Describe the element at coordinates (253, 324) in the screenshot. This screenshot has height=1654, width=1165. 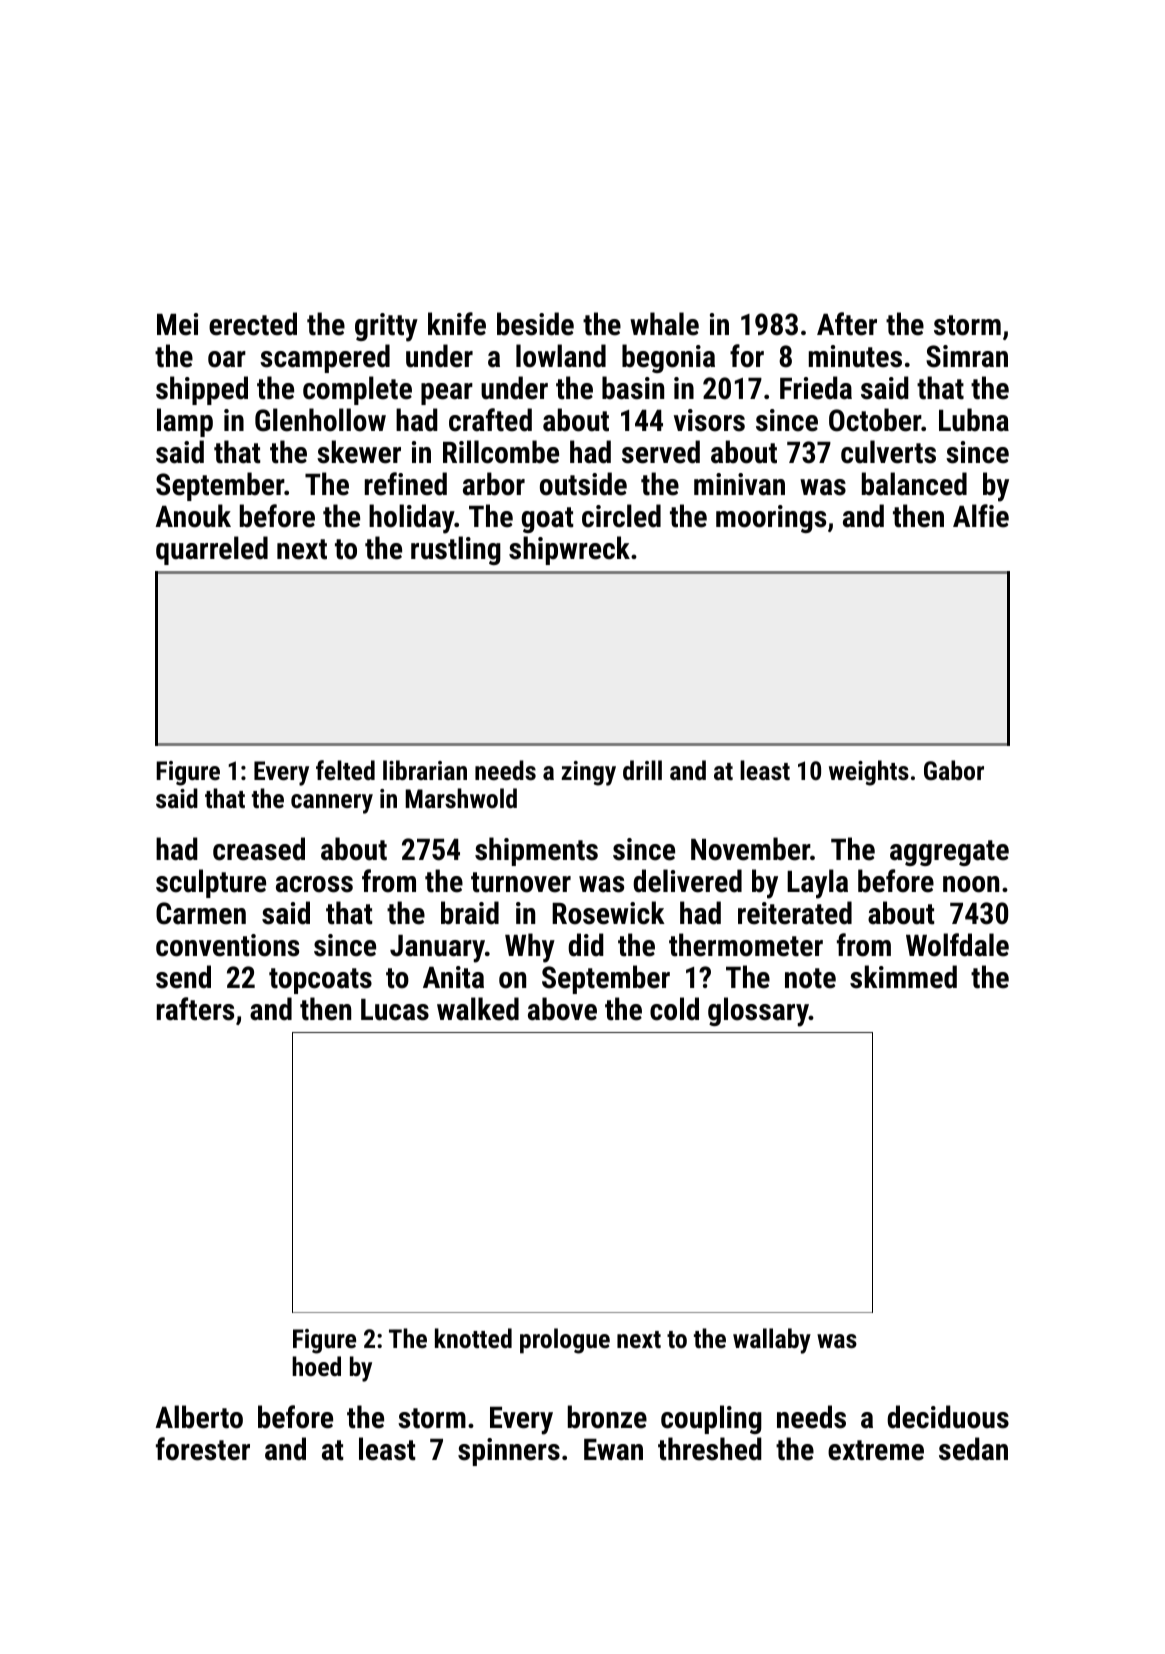
I see `erected` at that location.
